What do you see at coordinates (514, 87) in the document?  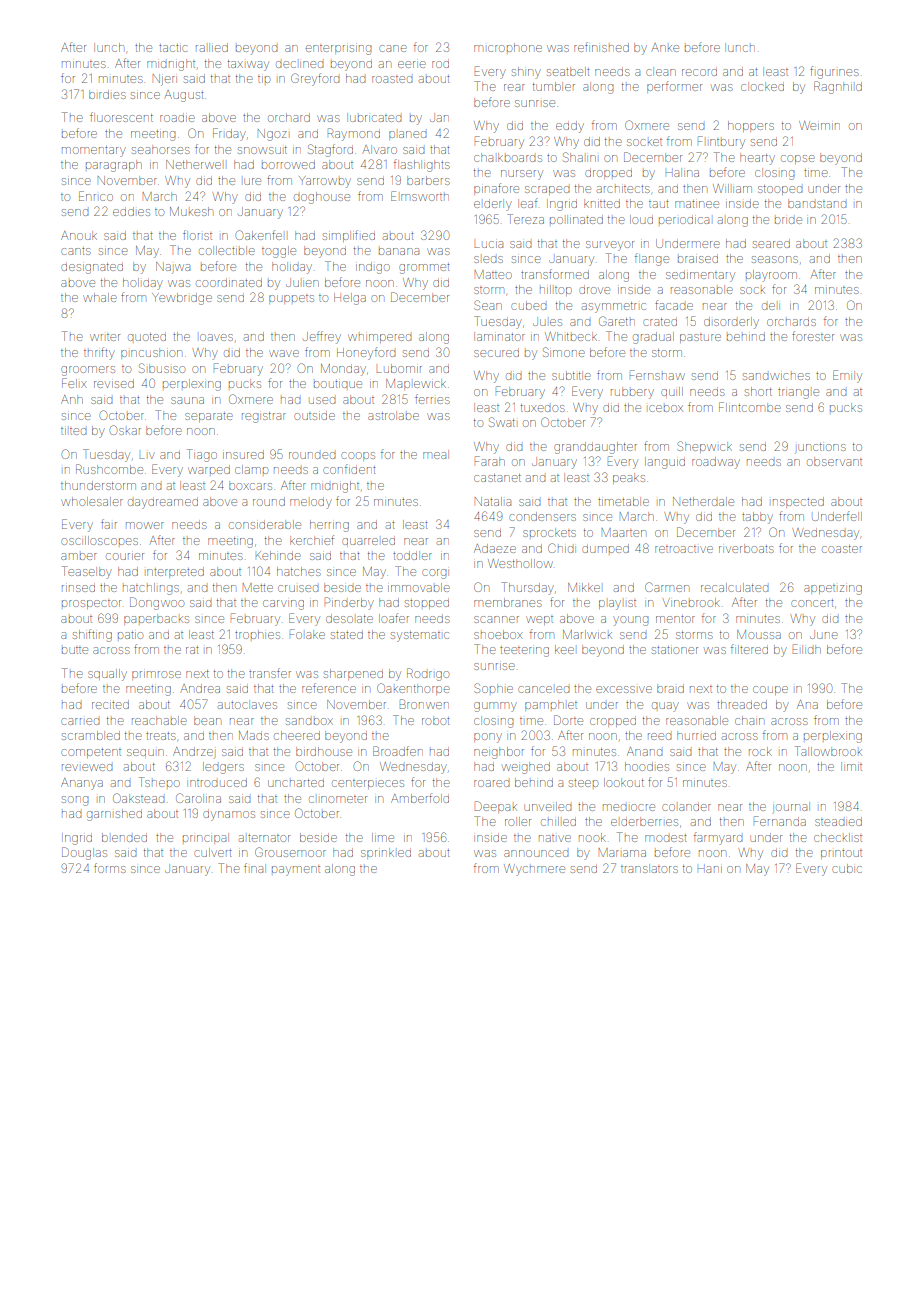 I see `rear` at bounding box center [514, 87].
